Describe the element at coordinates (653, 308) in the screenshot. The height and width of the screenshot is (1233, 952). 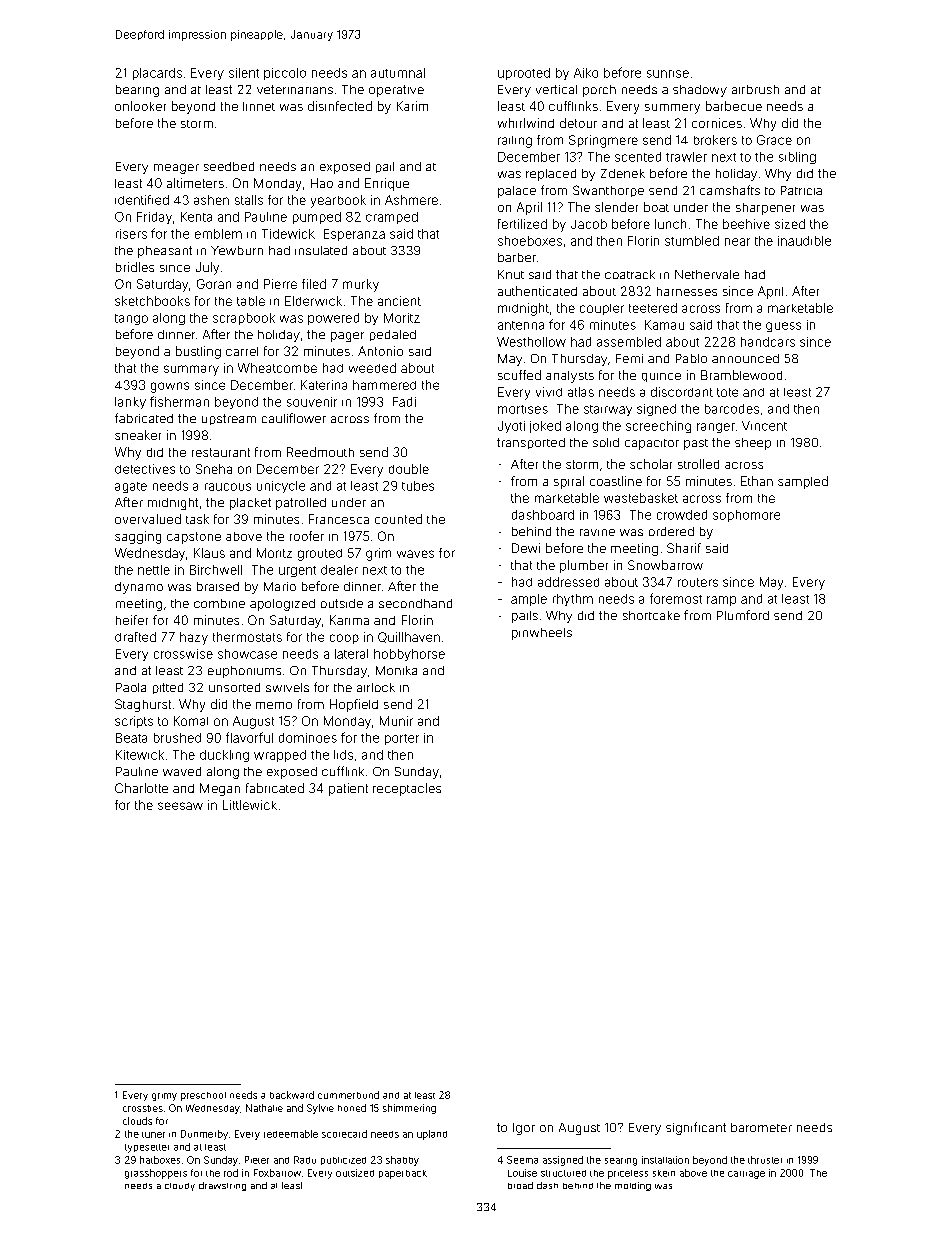
I see `teetered` at that location.
